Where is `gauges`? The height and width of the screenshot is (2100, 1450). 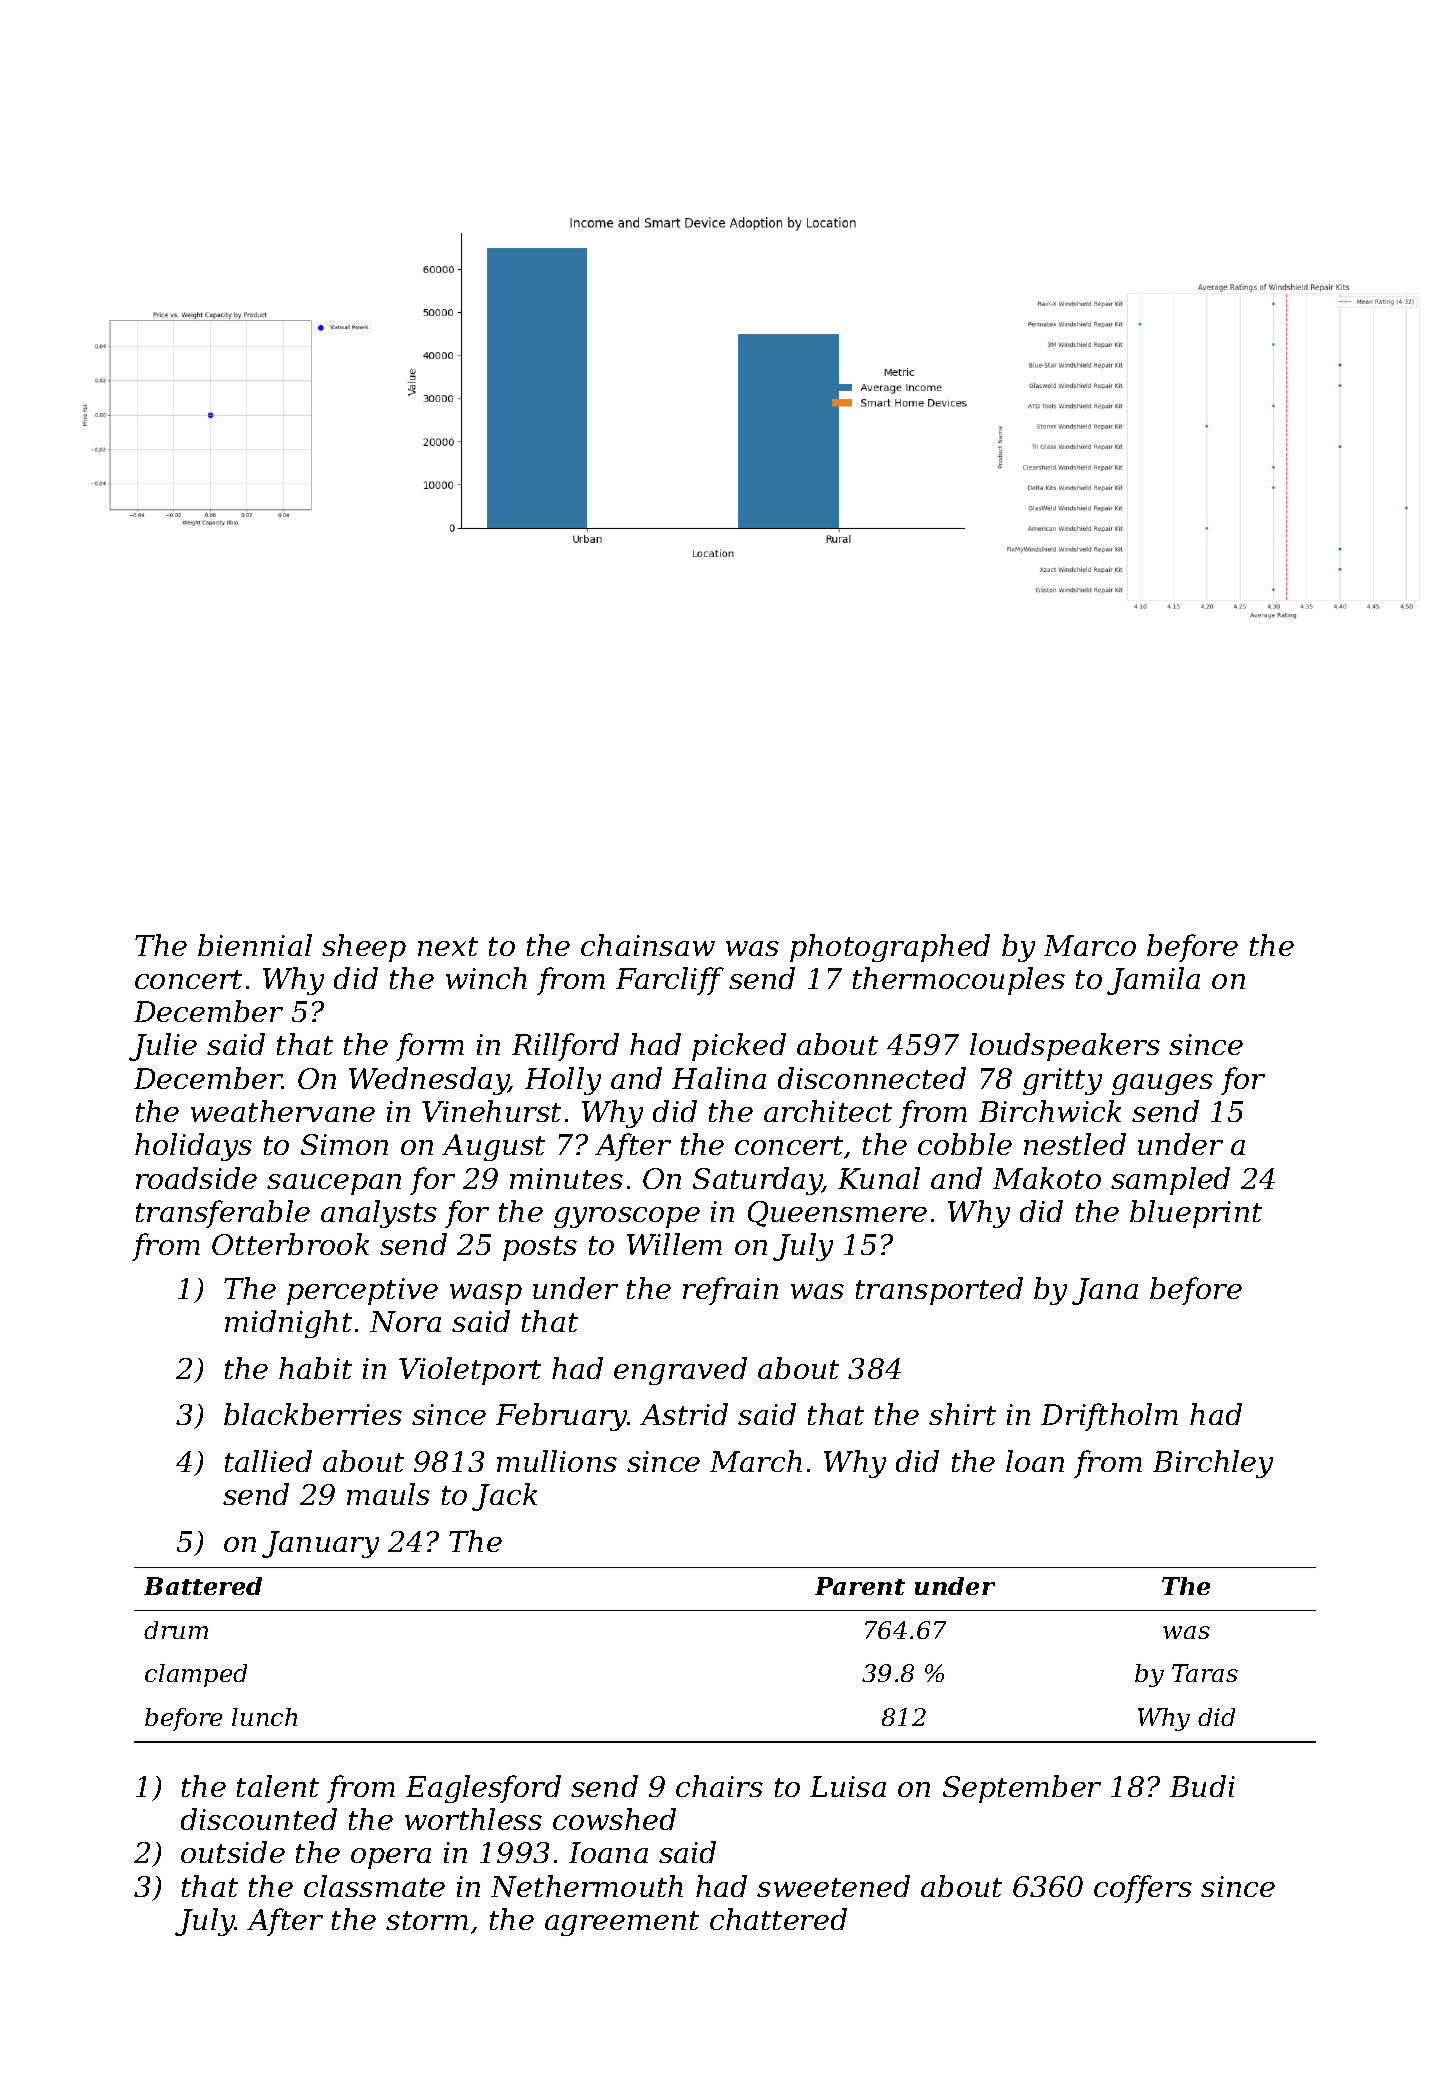
gauges is located at coordinates (1162, 1084).
